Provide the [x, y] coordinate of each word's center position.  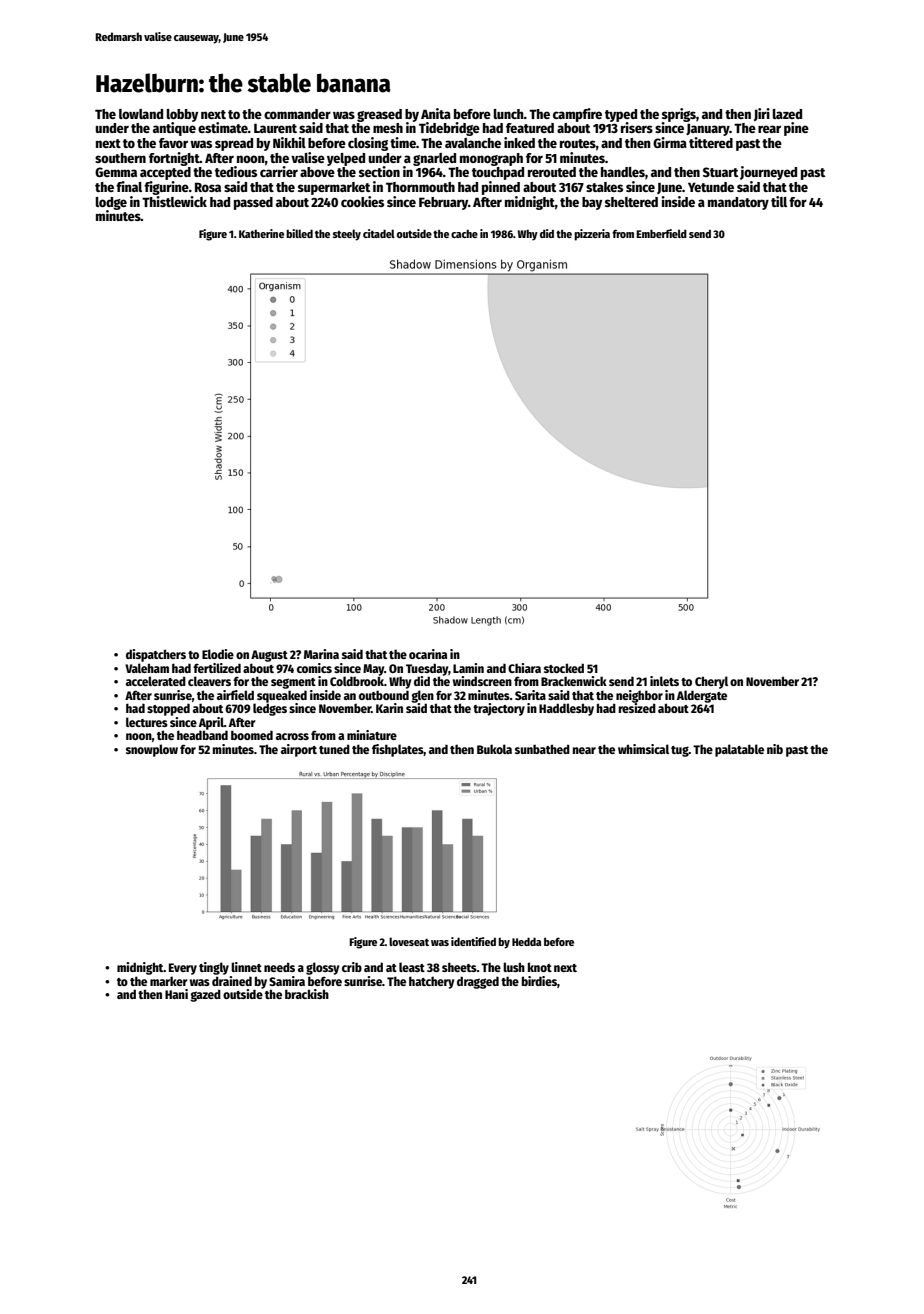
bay [592, 203]
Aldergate [702, 696]
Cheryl [711, 682]
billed [299, 233]
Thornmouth [420, 187]
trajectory [499, 709]
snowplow [152, 750]
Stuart [720, 172]
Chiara [524, 668]
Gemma [116, 172]
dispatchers [156, 655]
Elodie [218, 654]
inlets [664, 681]
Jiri [762, 114]
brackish [307, 994]
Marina [321, 654]
